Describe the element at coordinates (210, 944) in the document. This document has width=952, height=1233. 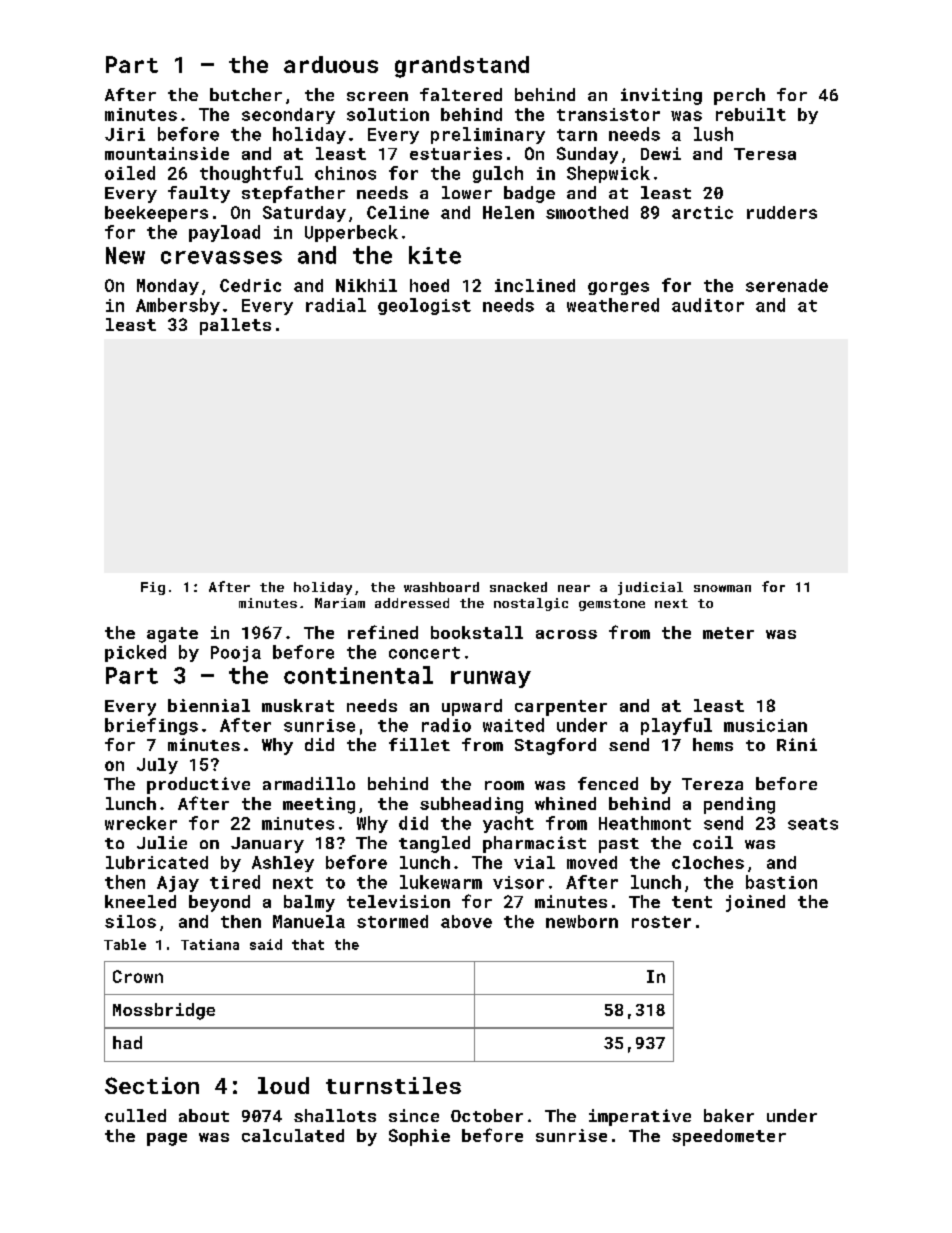
I see `Tatiana` at that location.
